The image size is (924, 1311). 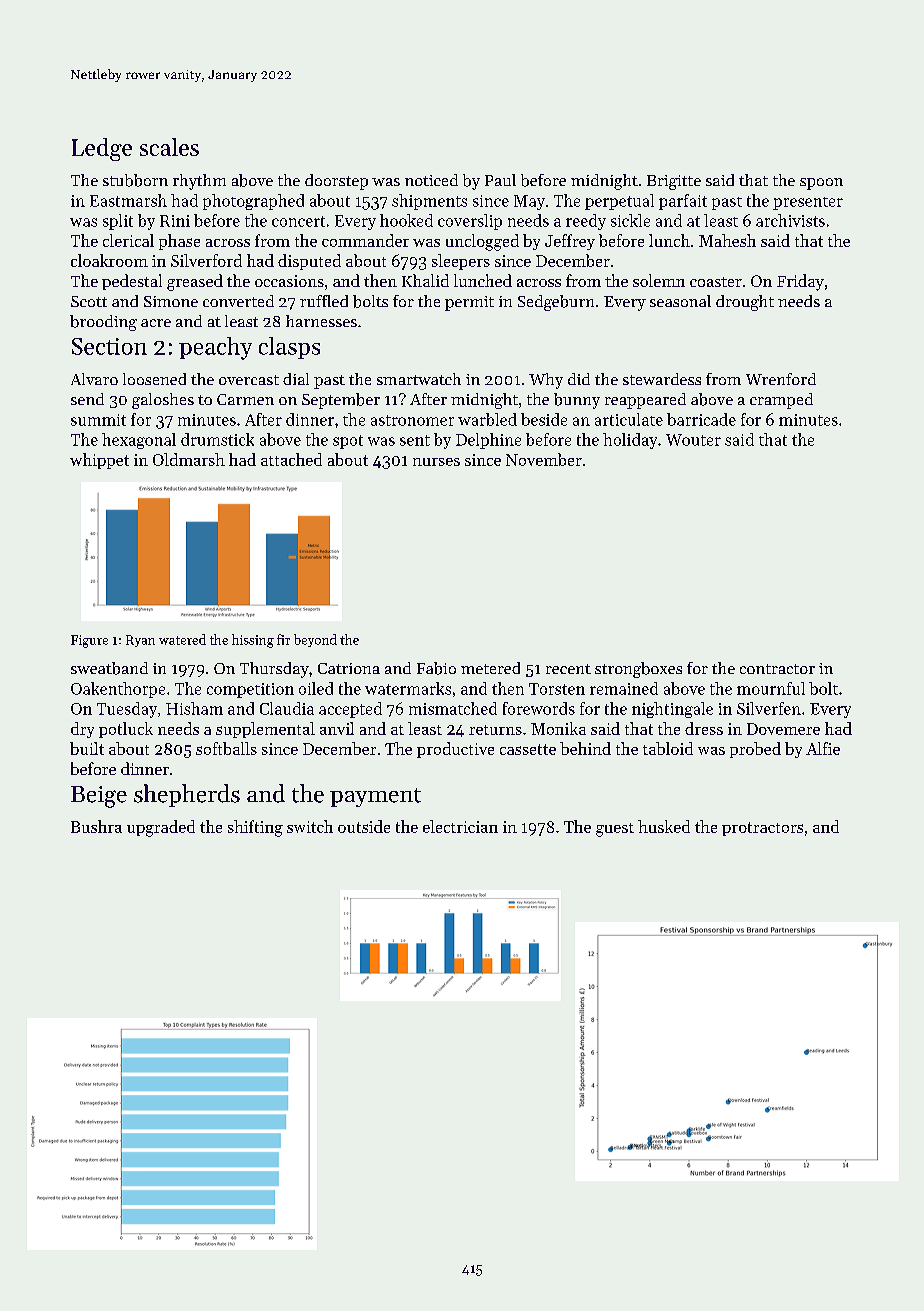 I want to click on permit, so click(x=469, y=303).
